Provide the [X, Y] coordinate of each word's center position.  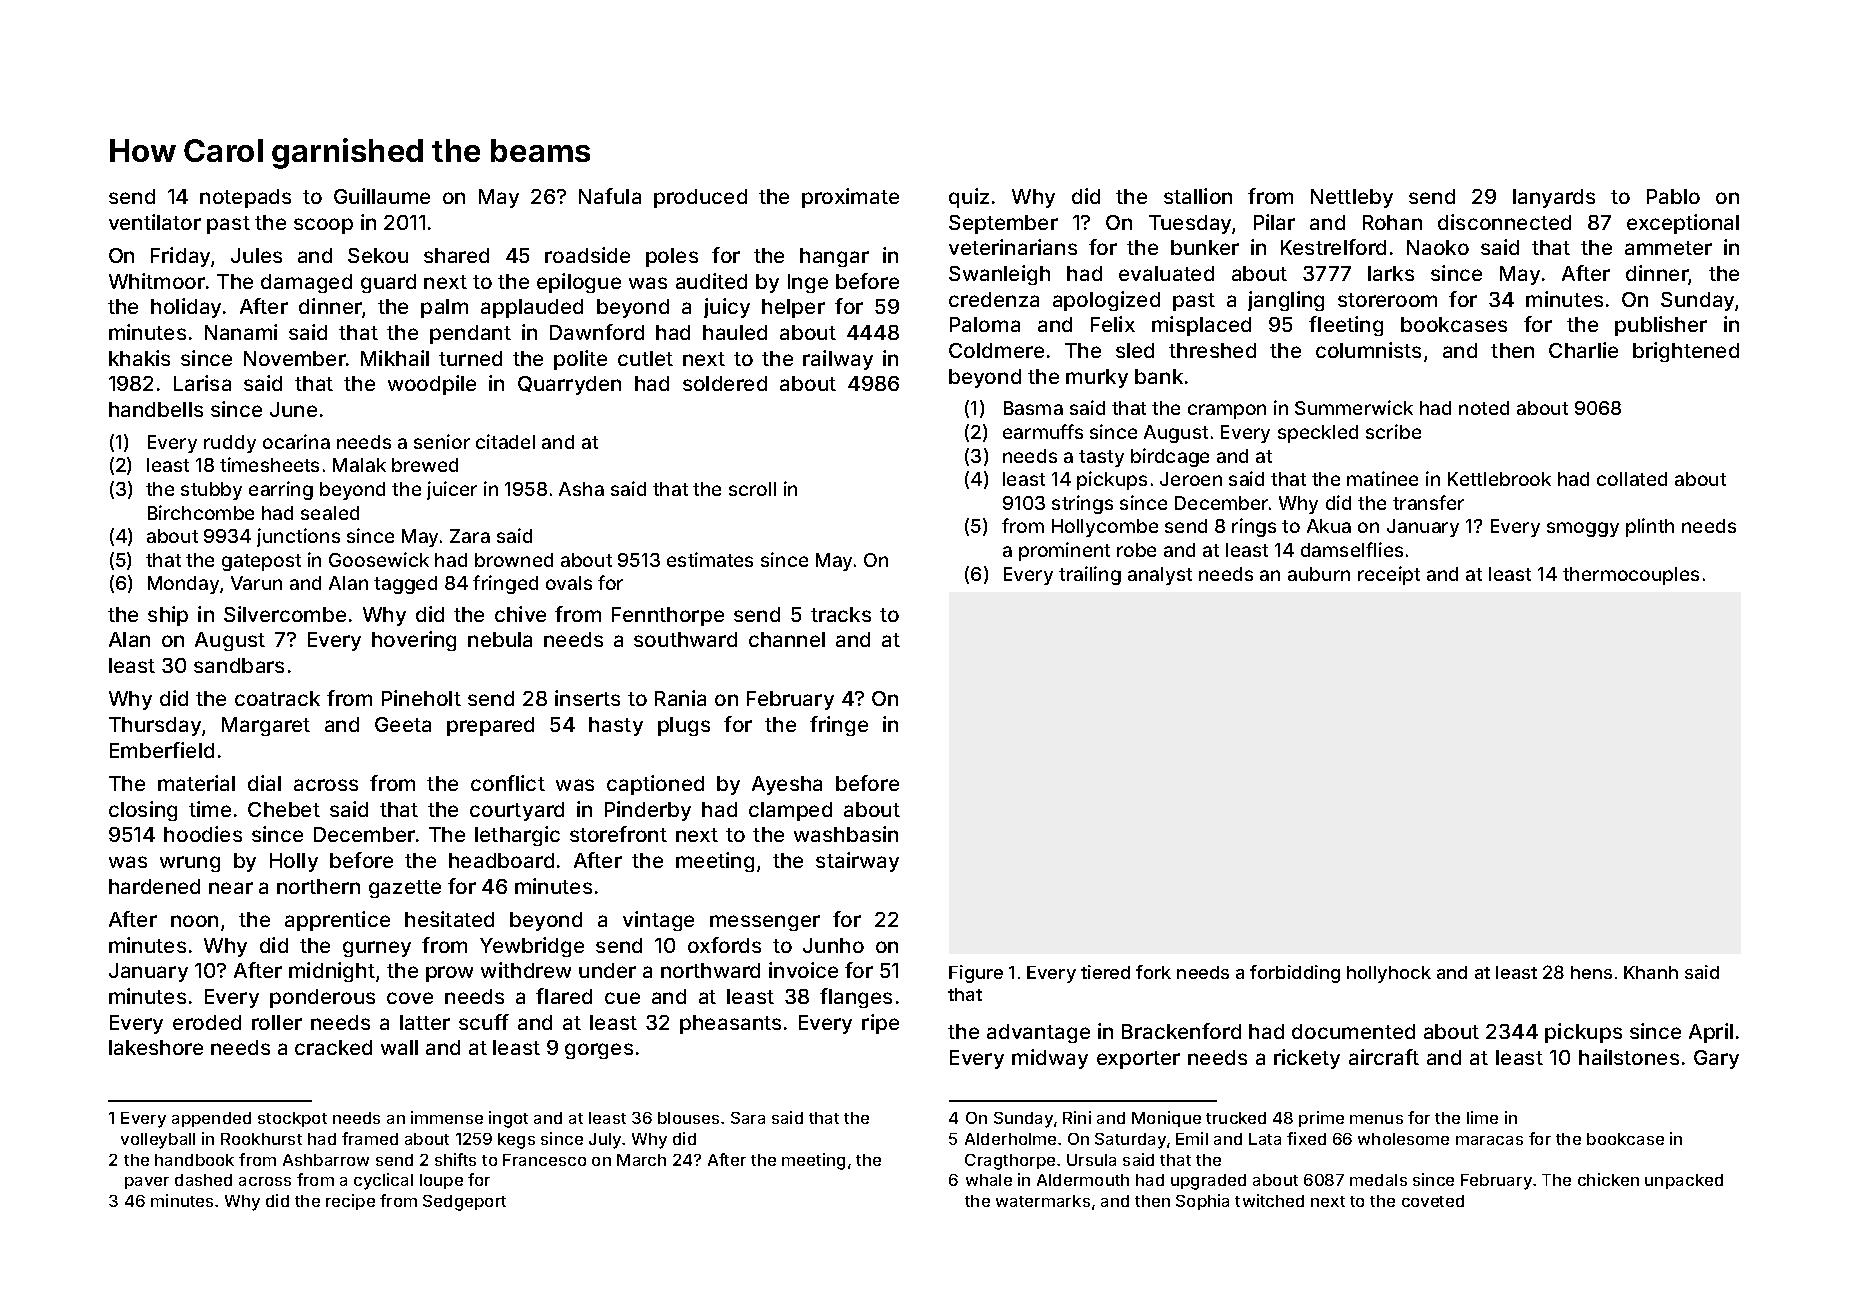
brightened [1686, 352]
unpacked [1684, 1181]
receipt [1389, 575]
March [641, 1160]
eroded [207, 1022]
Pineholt [421, 698]
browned [514, 560]
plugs [684, 726]
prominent [1064, 551]
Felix [1113, 324]
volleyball [158, 1141]
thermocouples [1631, 576]
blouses [688, 1118]
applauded [532, 308]
